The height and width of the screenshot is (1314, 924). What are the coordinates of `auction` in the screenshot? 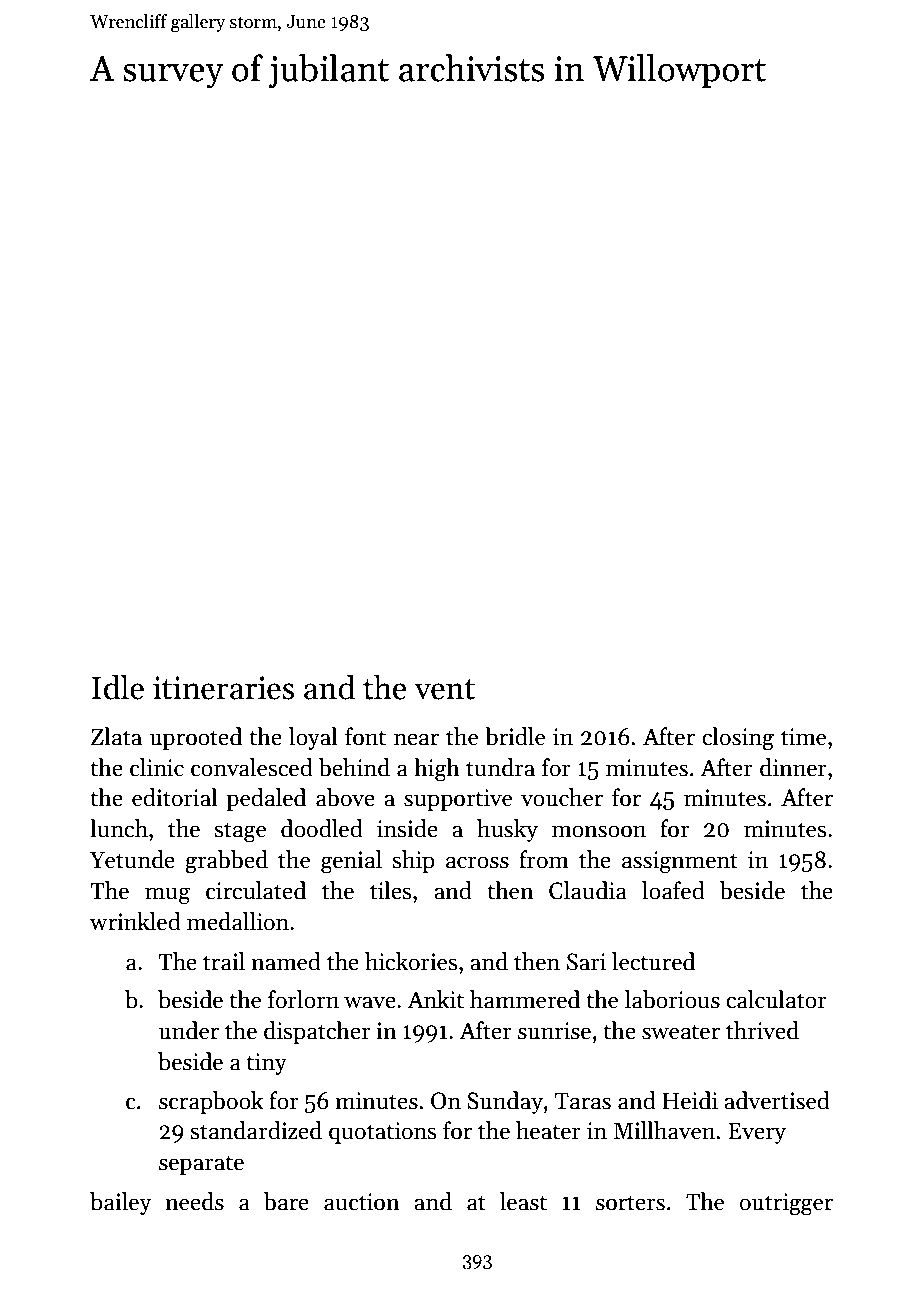 It's located at (362, 1202).
